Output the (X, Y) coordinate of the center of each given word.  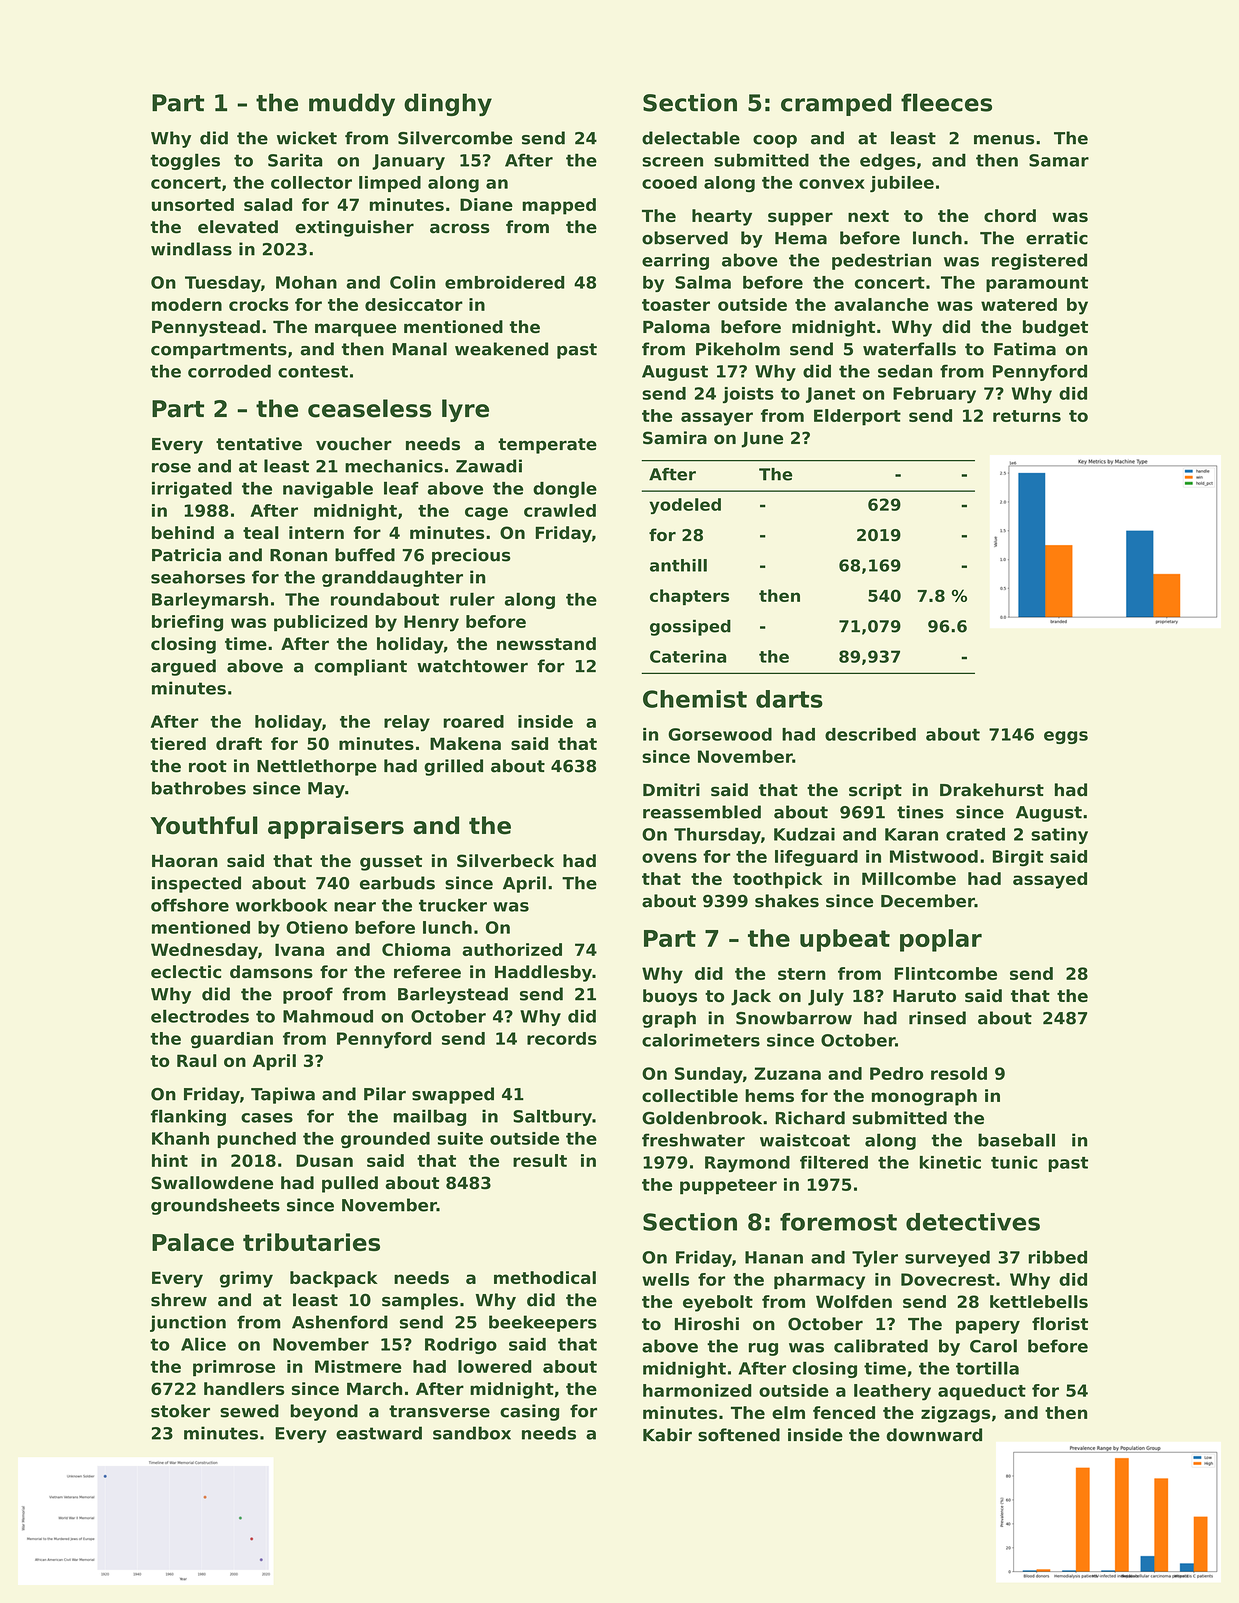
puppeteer (728, 1187)
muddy (352, 104)
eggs (1066, 737)
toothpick (777, 880)
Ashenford (340, 1322)
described (870, 734)
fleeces (946, 102)
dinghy (448, 104)
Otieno (317, 927)
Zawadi (489, 466)
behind (183, 532)
